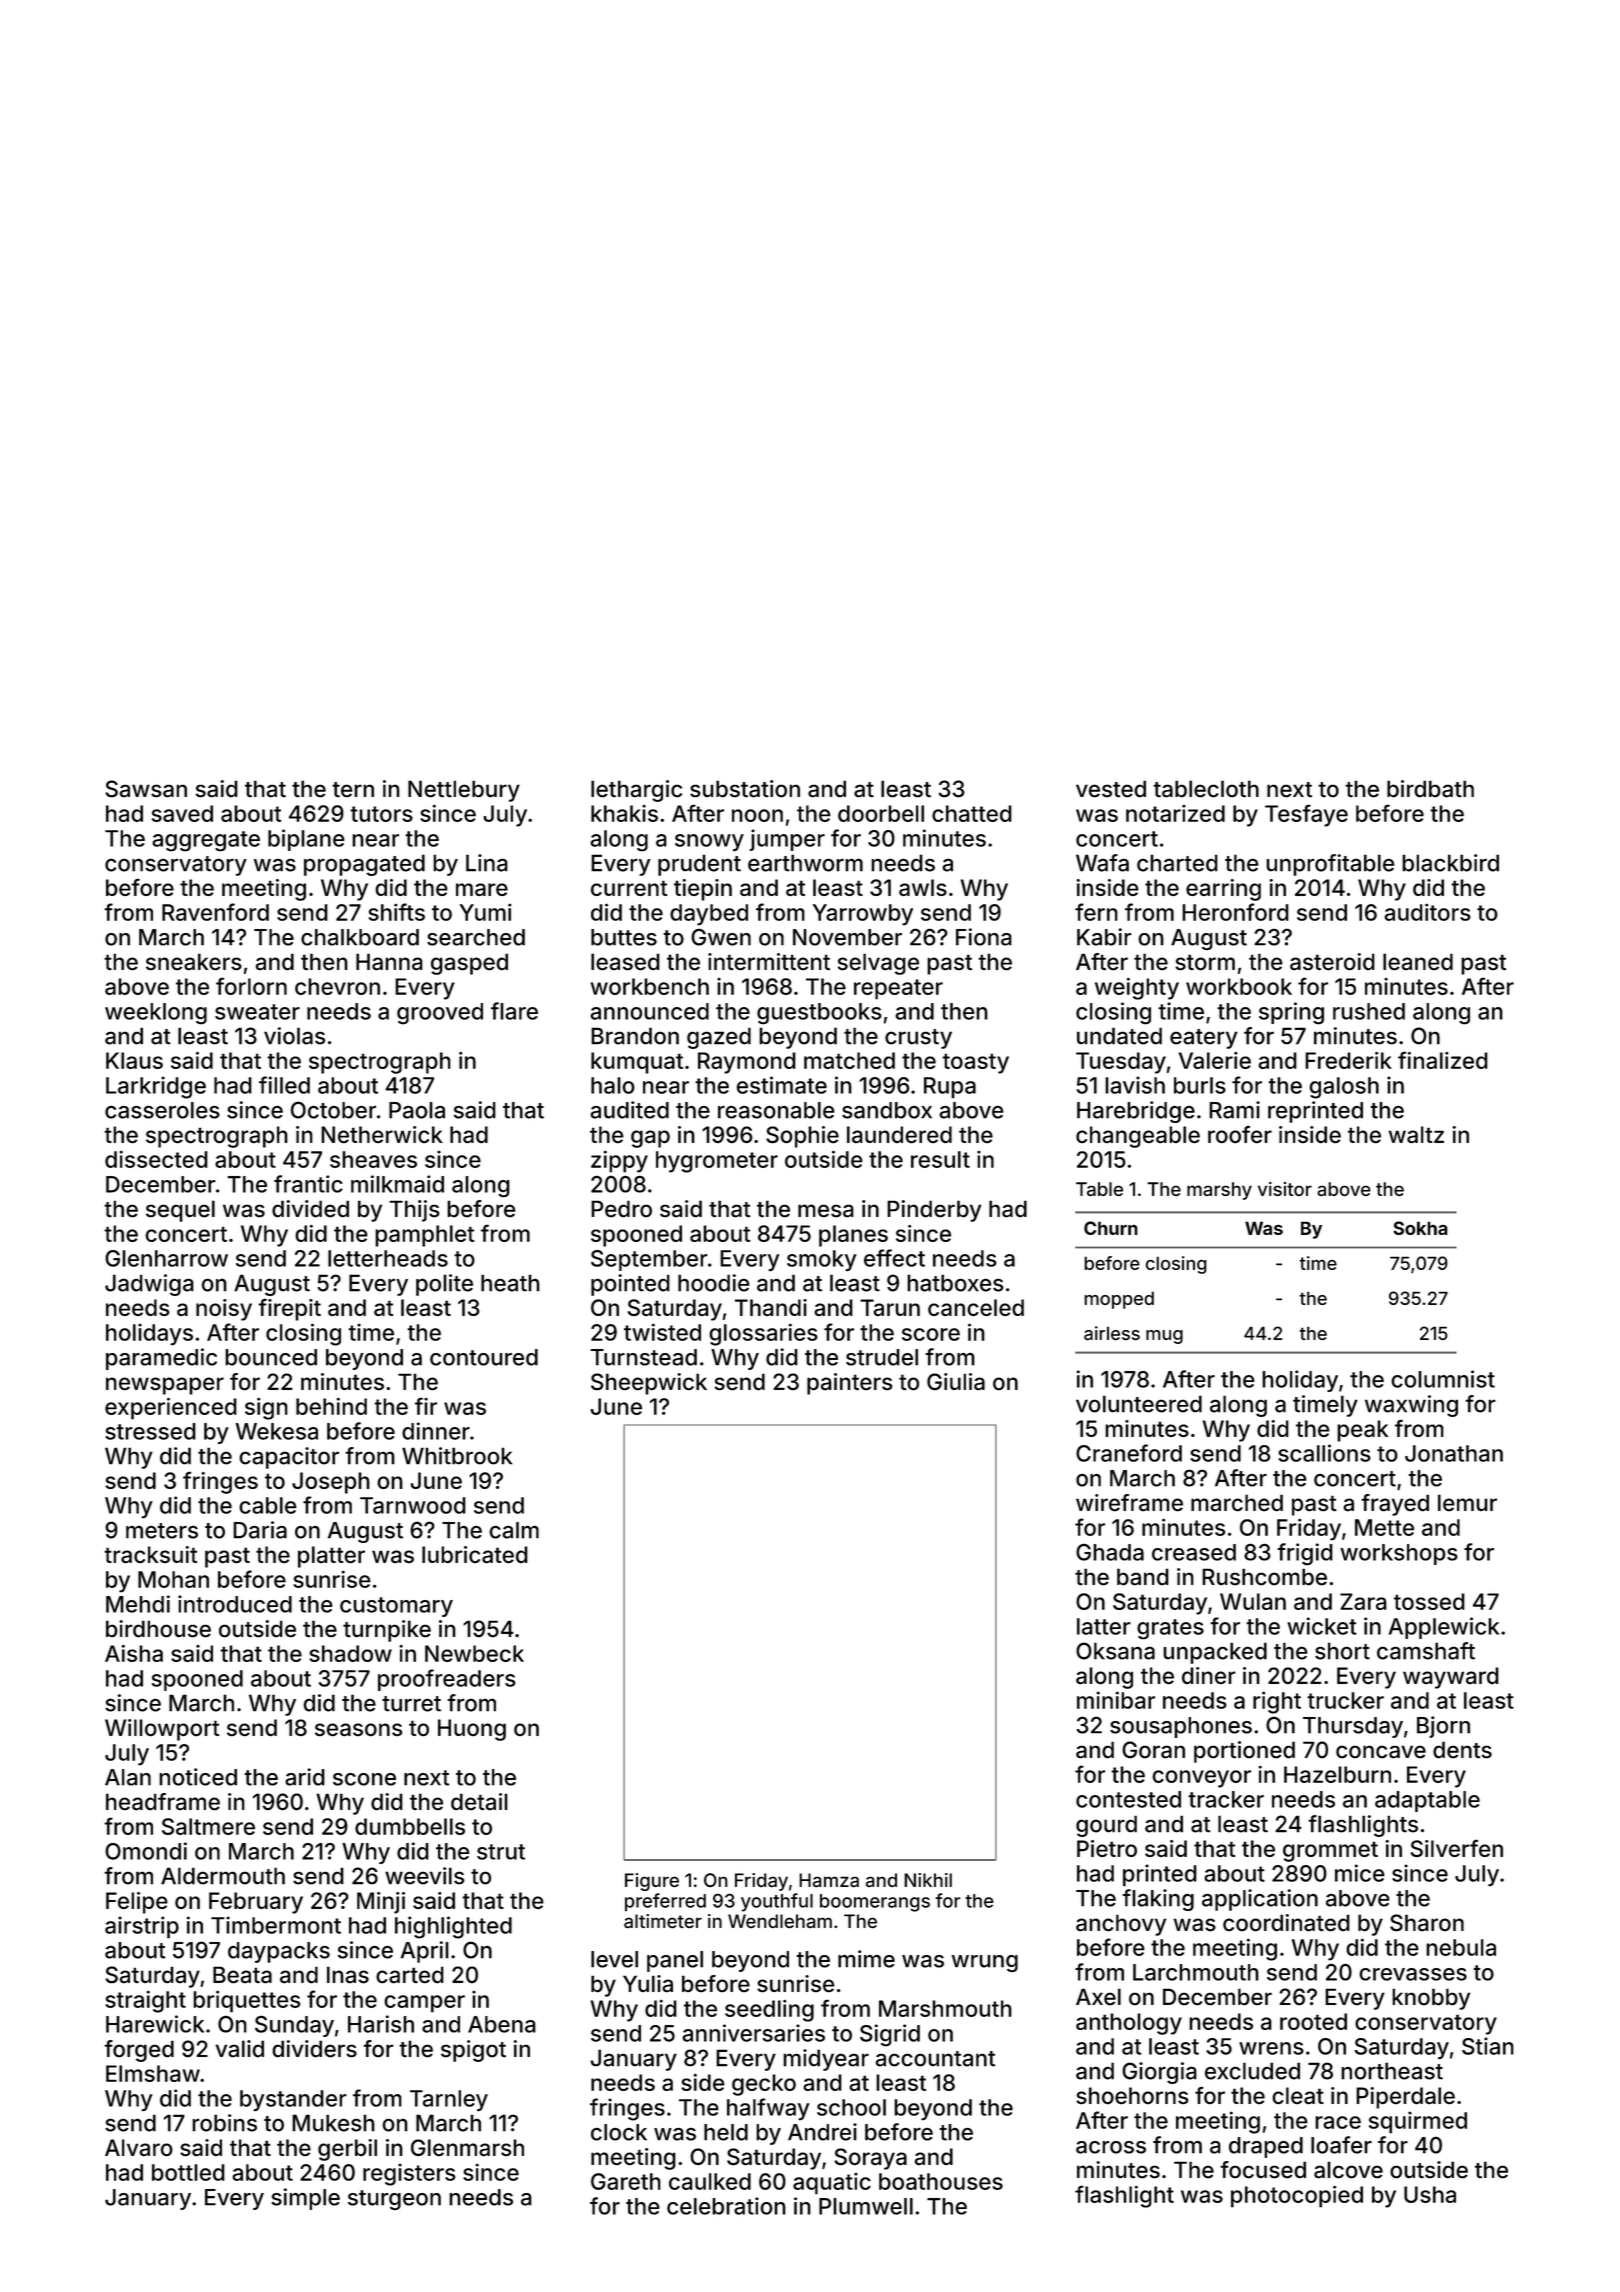  What do you see at coordinates (350, 1653) in the screenshot?
I see `shadow` at bounding box center [350, 1653].
